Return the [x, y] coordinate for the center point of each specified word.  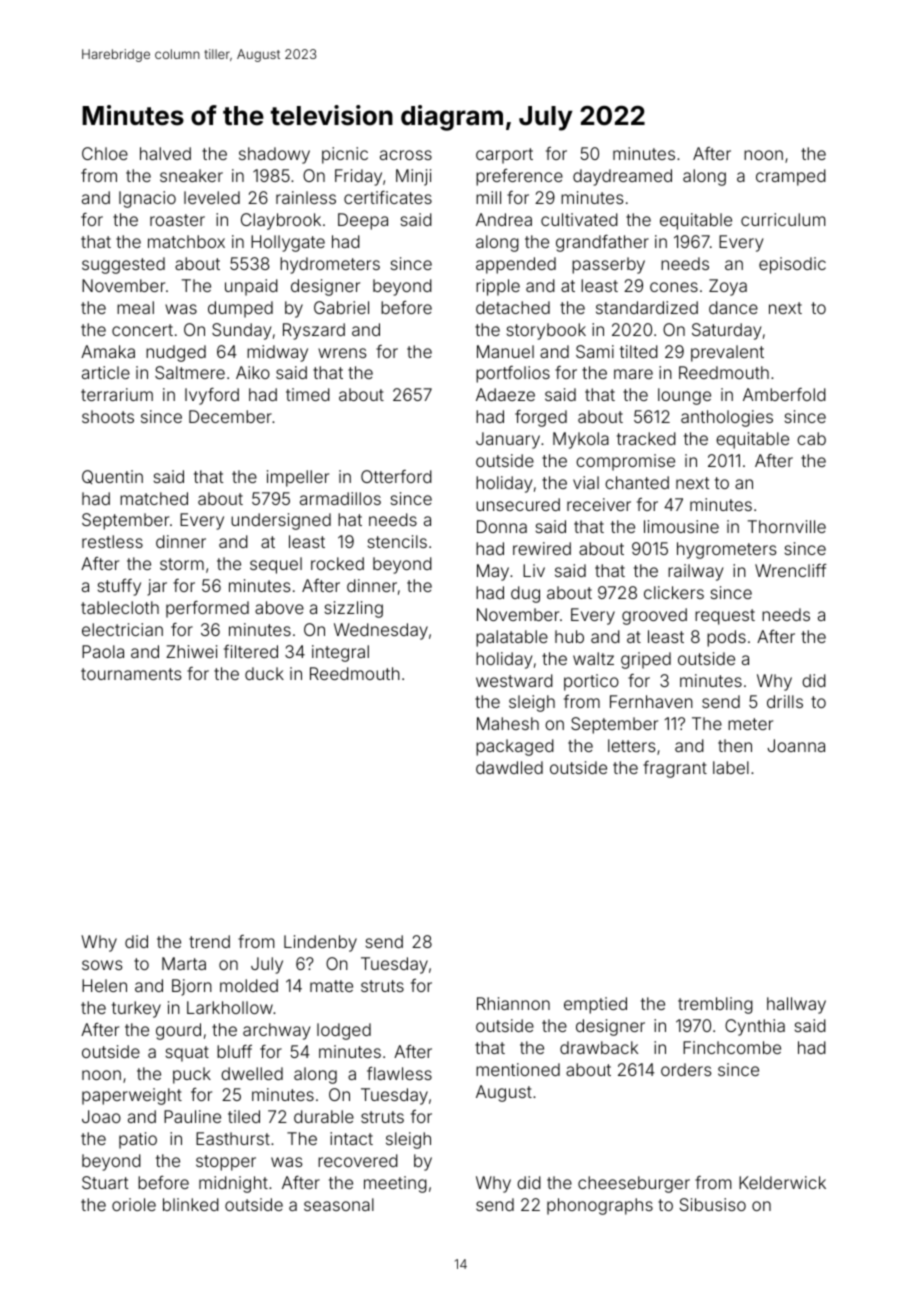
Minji [413, 177]
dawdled [509, 767]
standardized [647, 307]
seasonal [339, 1204]
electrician [122, 629]
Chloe [105, 153]
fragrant [675, 769]
